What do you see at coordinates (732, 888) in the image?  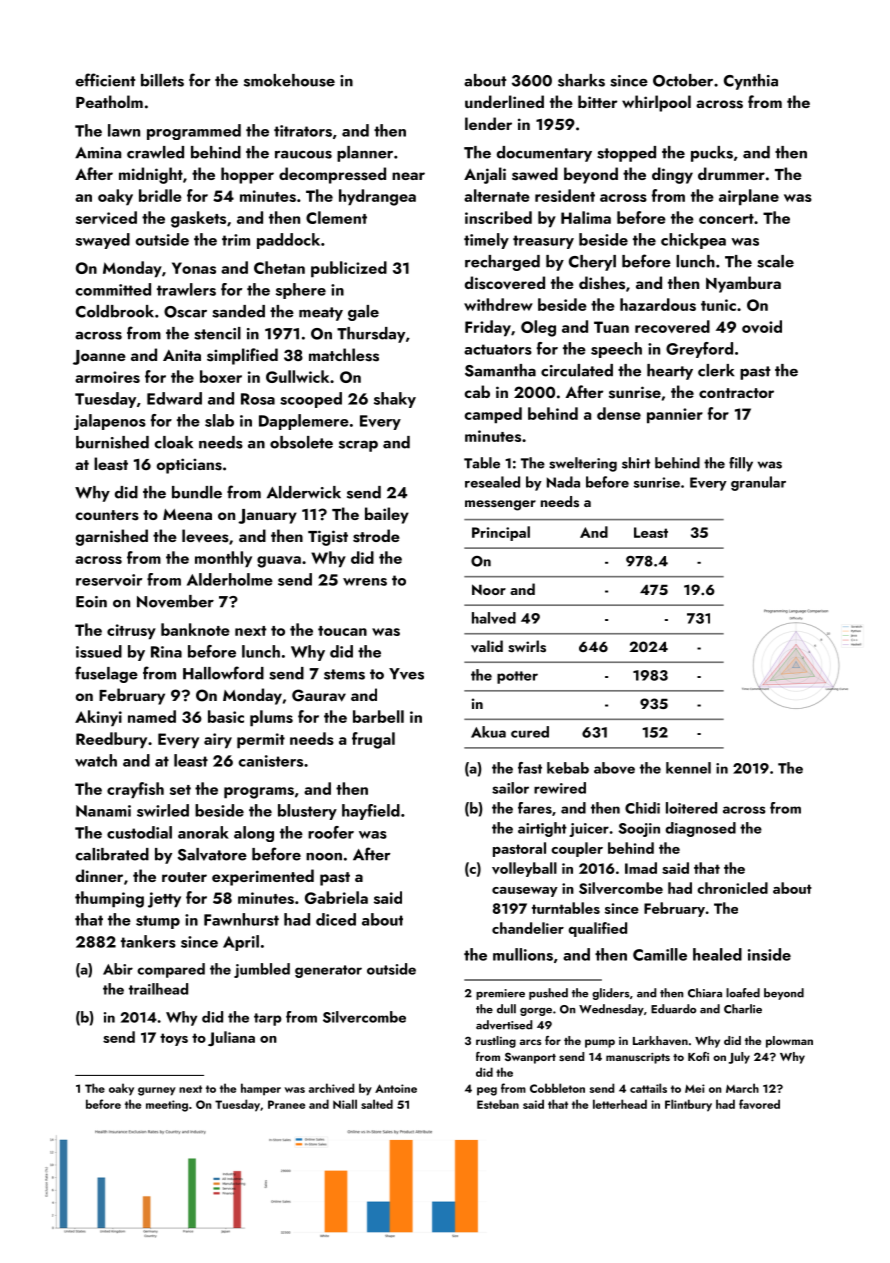 I see `chronicled` at bounding box center [732, 888].
